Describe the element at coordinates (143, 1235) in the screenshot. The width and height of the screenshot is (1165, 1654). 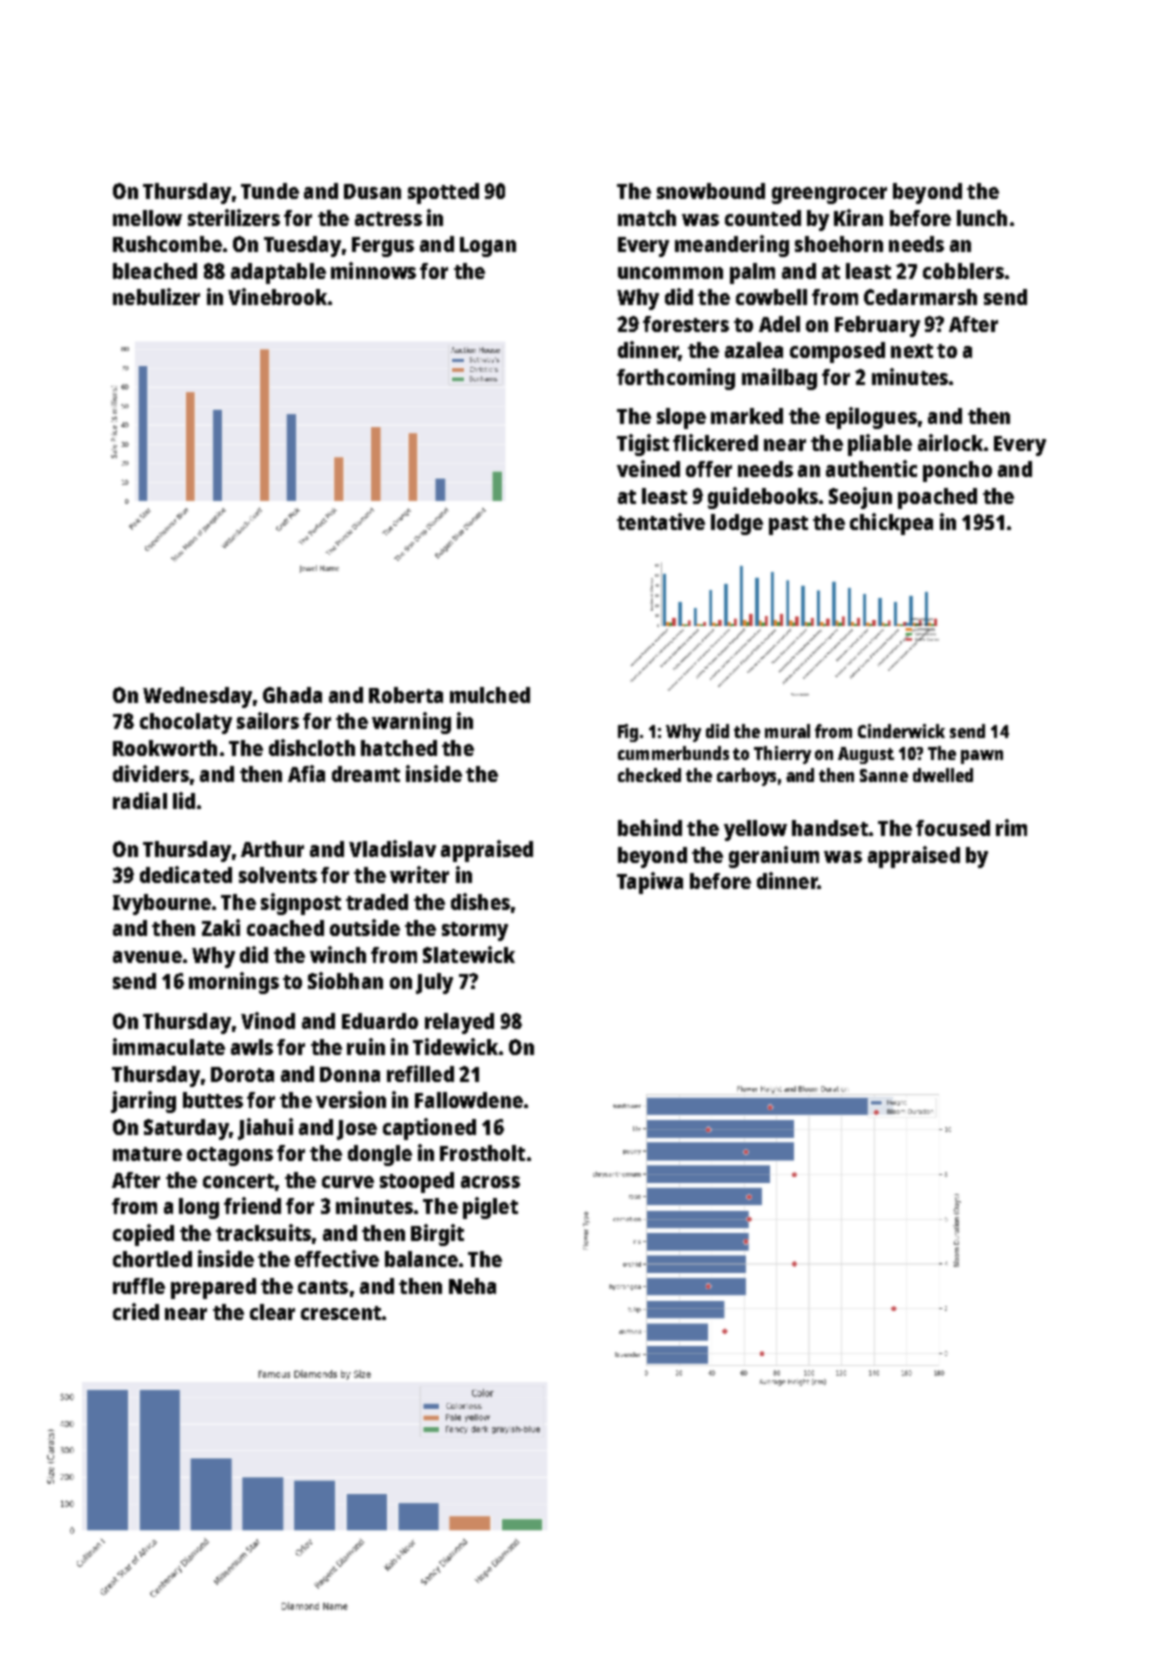
I see `copied` at that location.
